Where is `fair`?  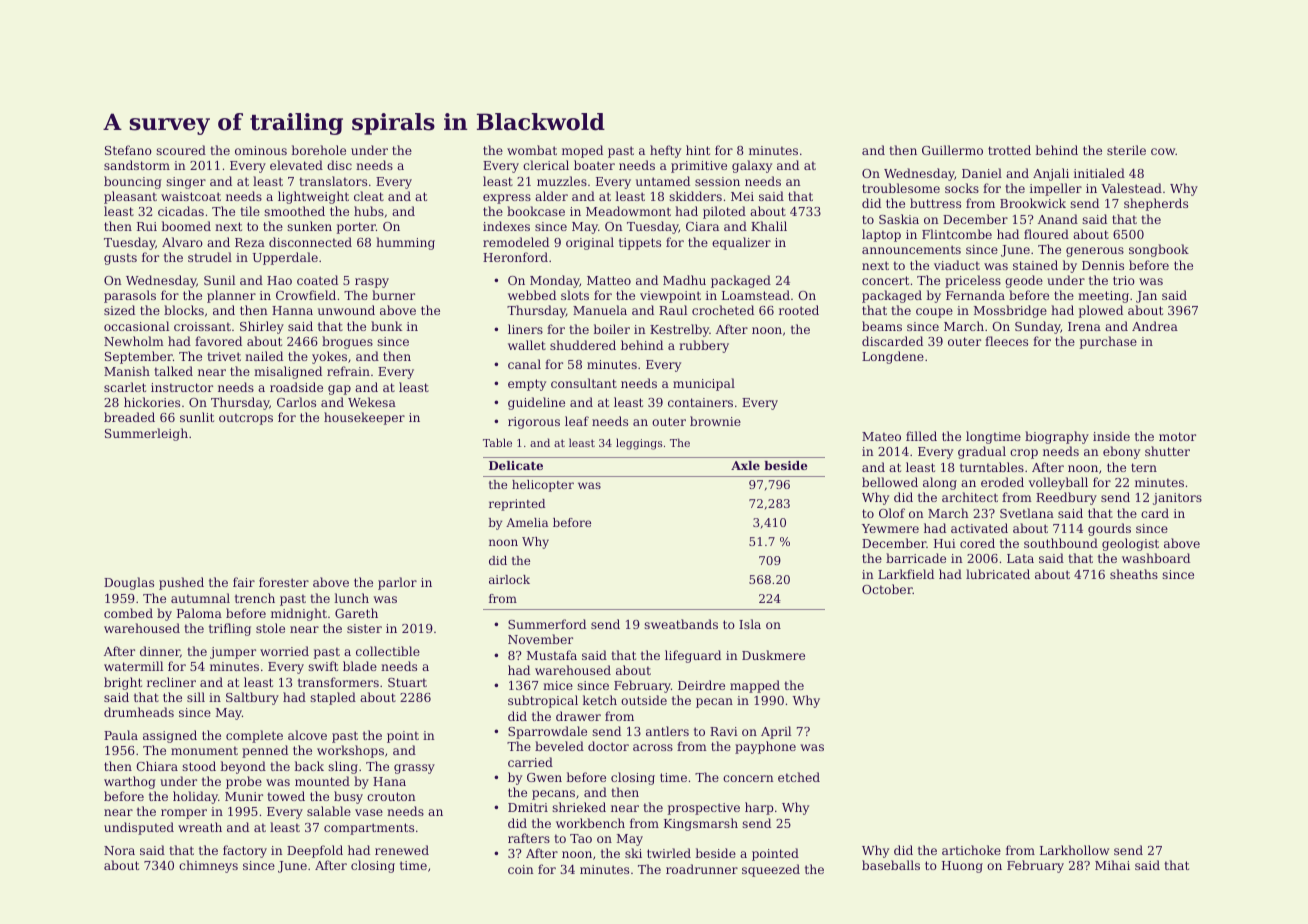 fair is located at coordinates (244, 582).
